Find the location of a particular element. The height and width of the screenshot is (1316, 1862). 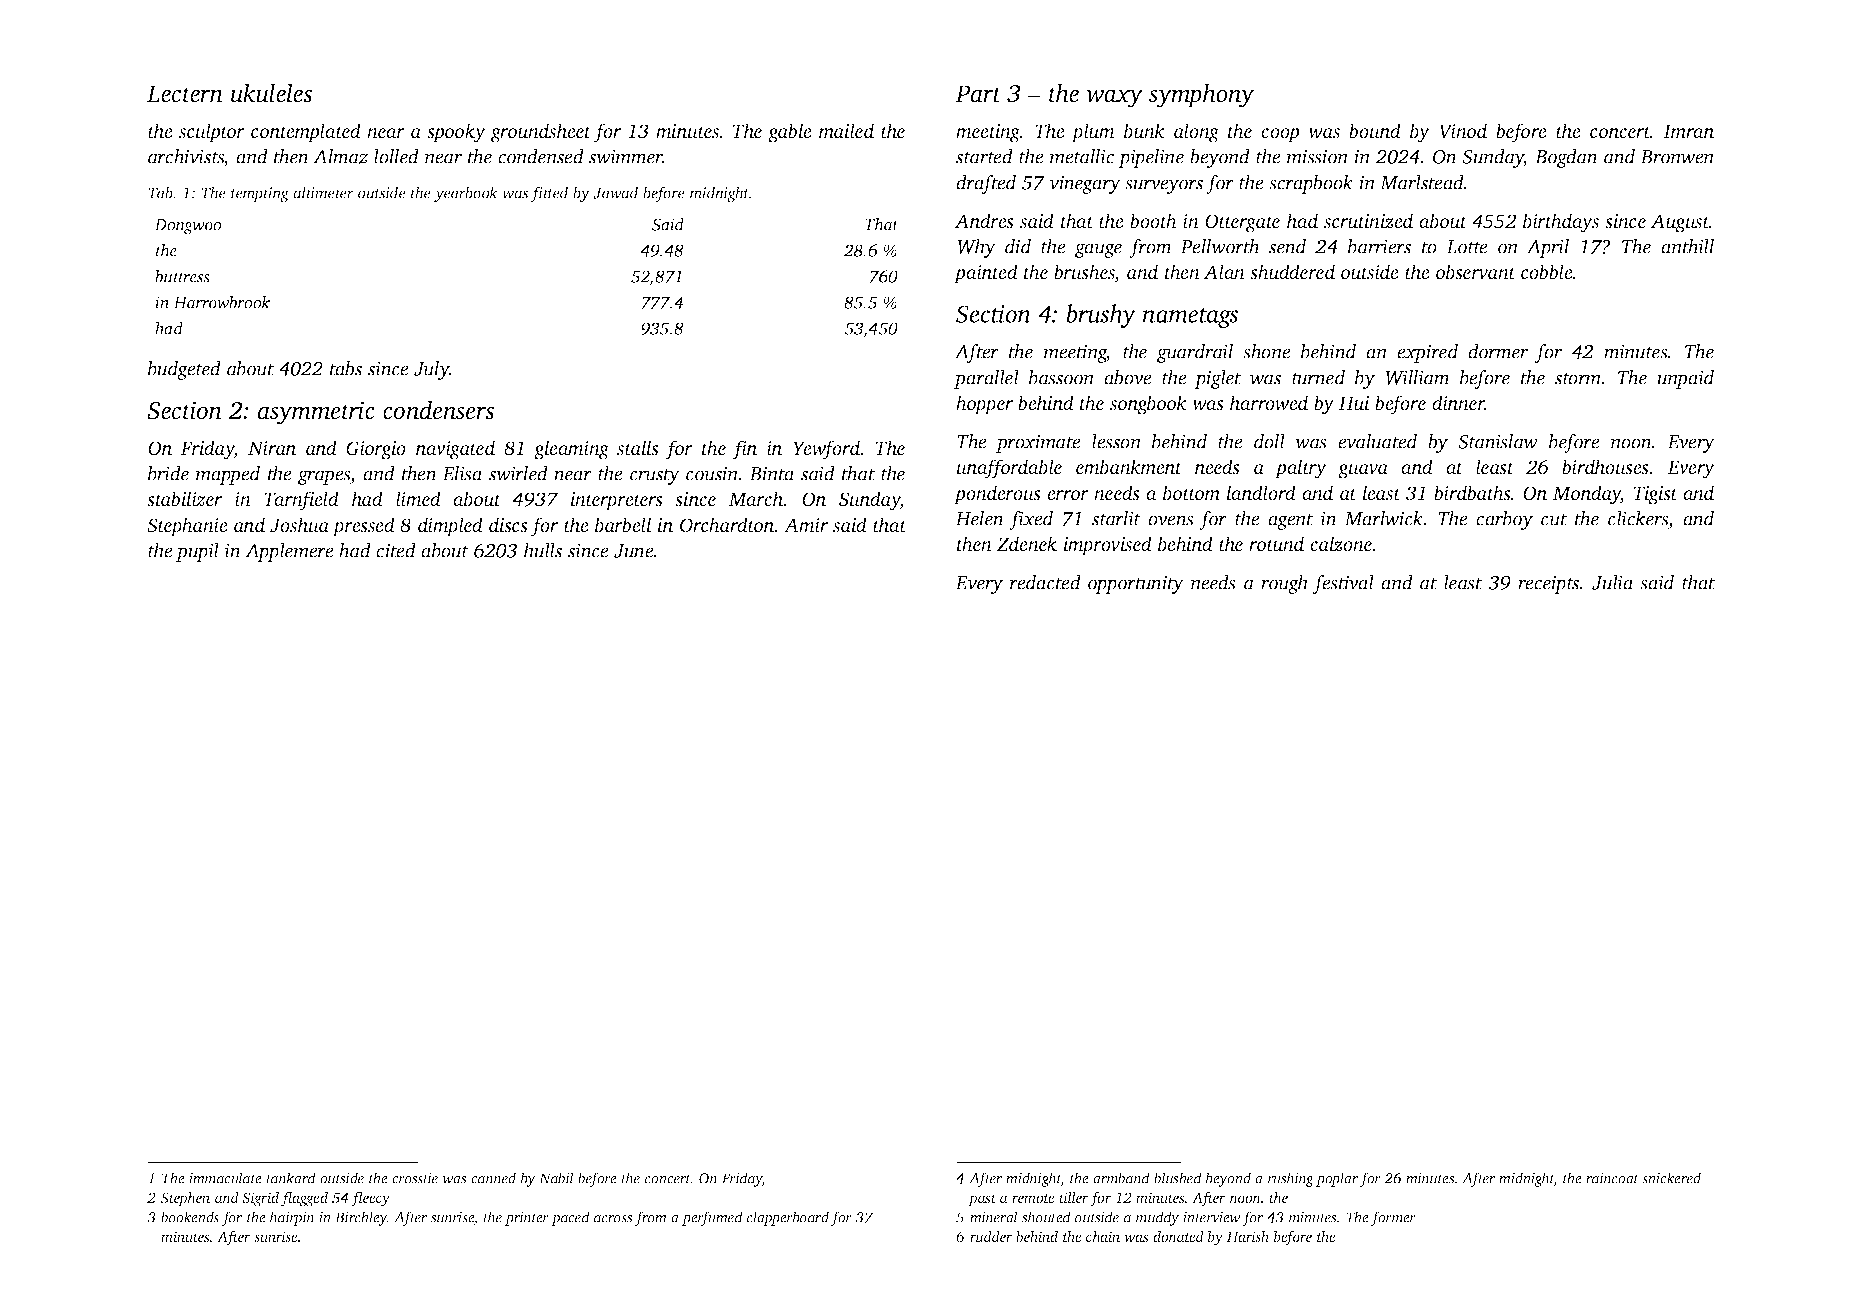

spooky is located at coordinates (456, 133).
